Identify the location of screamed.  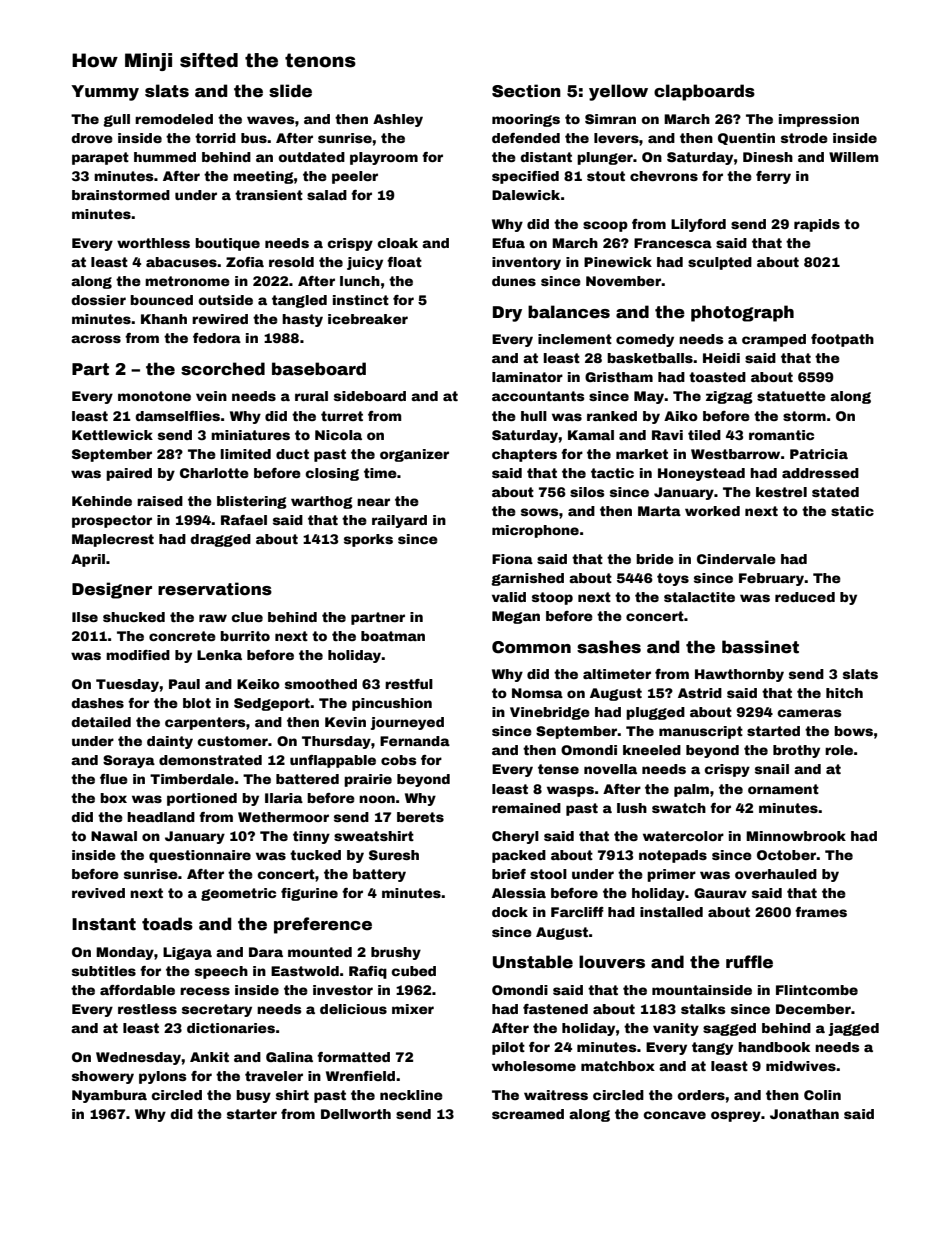
(528, 1114).
